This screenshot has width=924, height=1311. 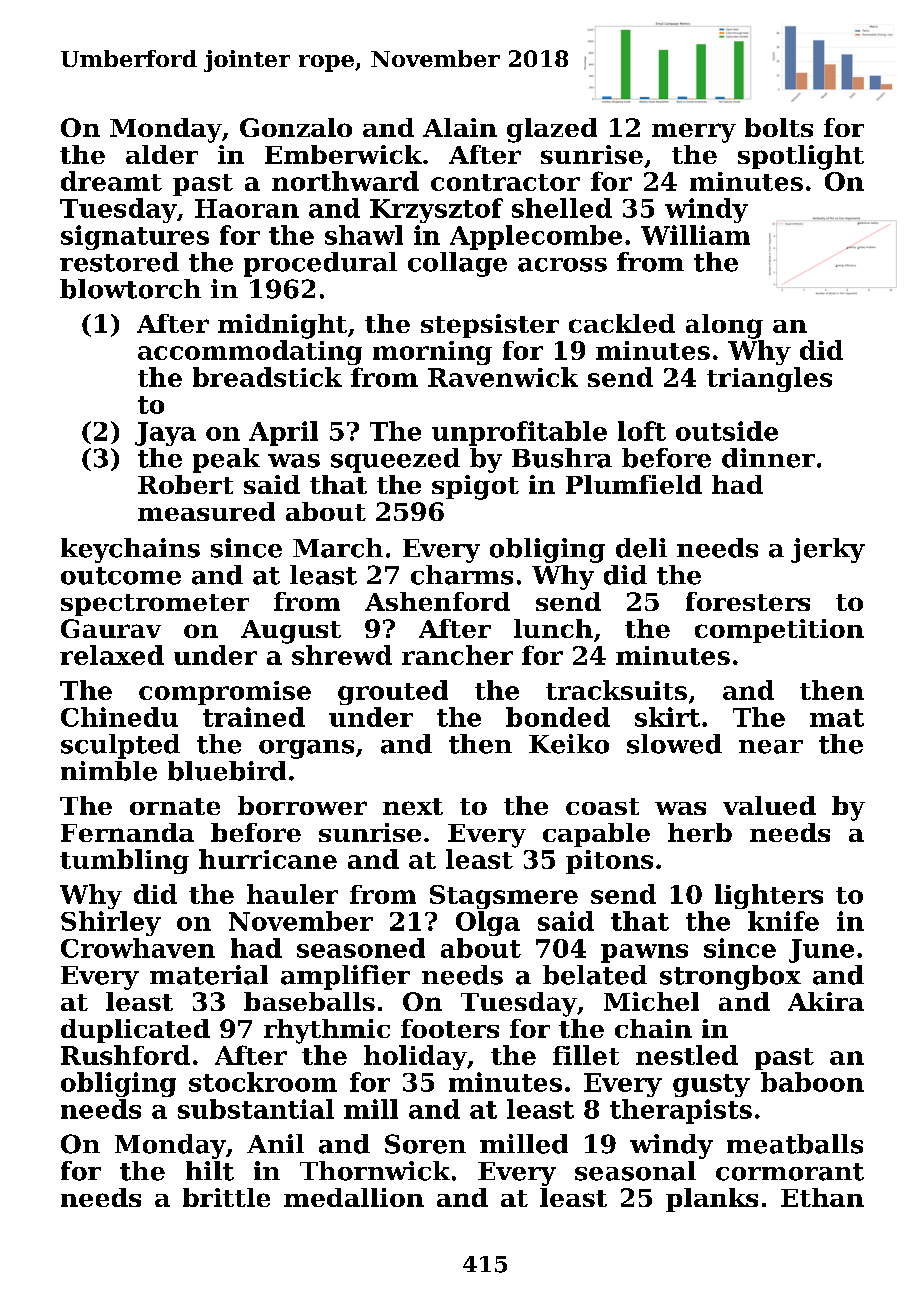 I want to click on hilt, so click(x=210, y=1171).
